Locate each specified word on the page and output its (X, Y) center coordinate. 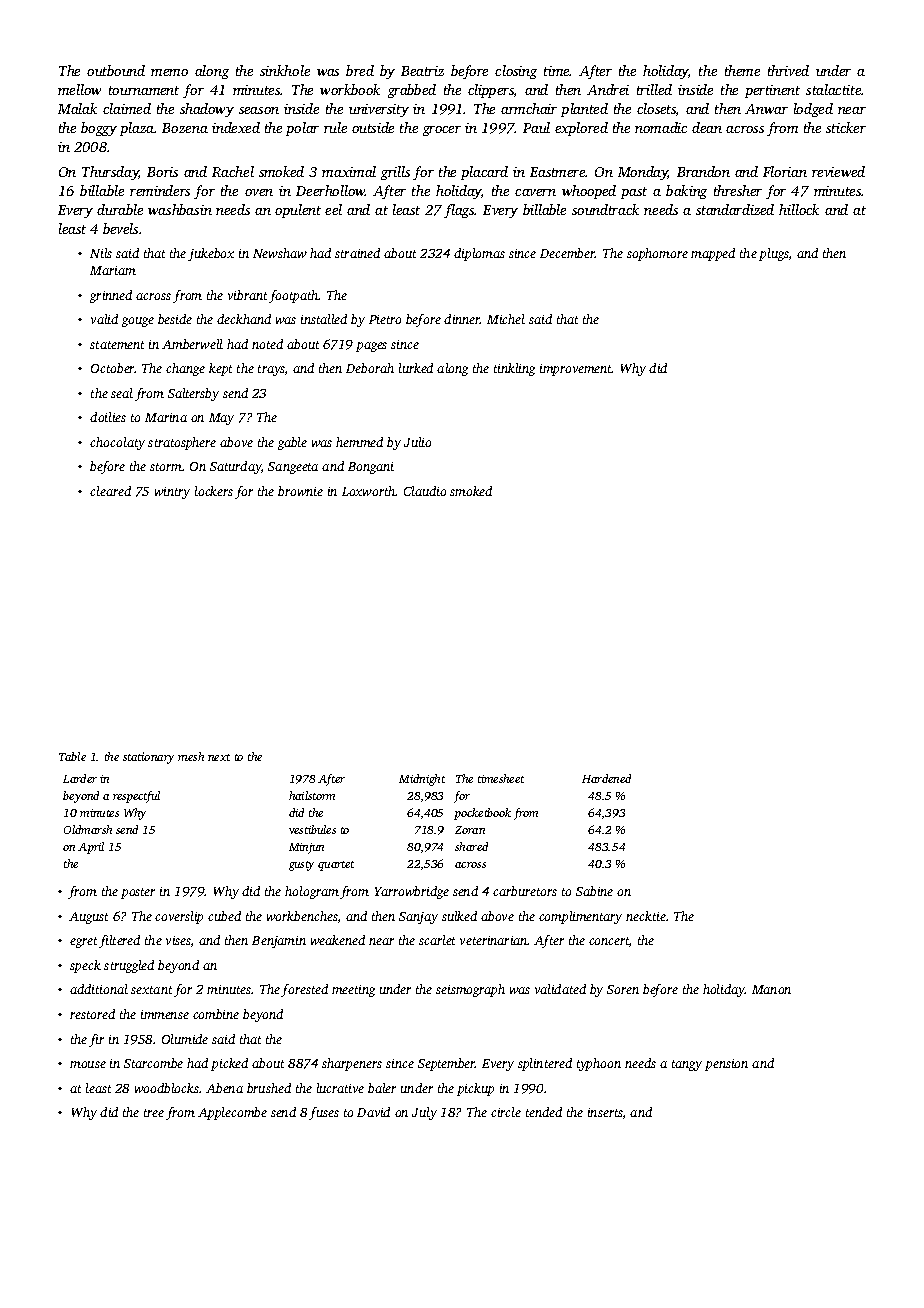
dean (707, 127)
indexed (236, 127)
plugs (774, 254)
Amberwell (192, 344)
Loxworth (368, 491)
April (91, 848)
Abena (224, 1088)
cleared (110, 491)
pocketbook (482, 814)
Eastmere (558, 172)
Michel (506, 319)
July (424, 1113)
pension (726, 1065)
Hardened (606, 778)
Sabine (594, 891)
